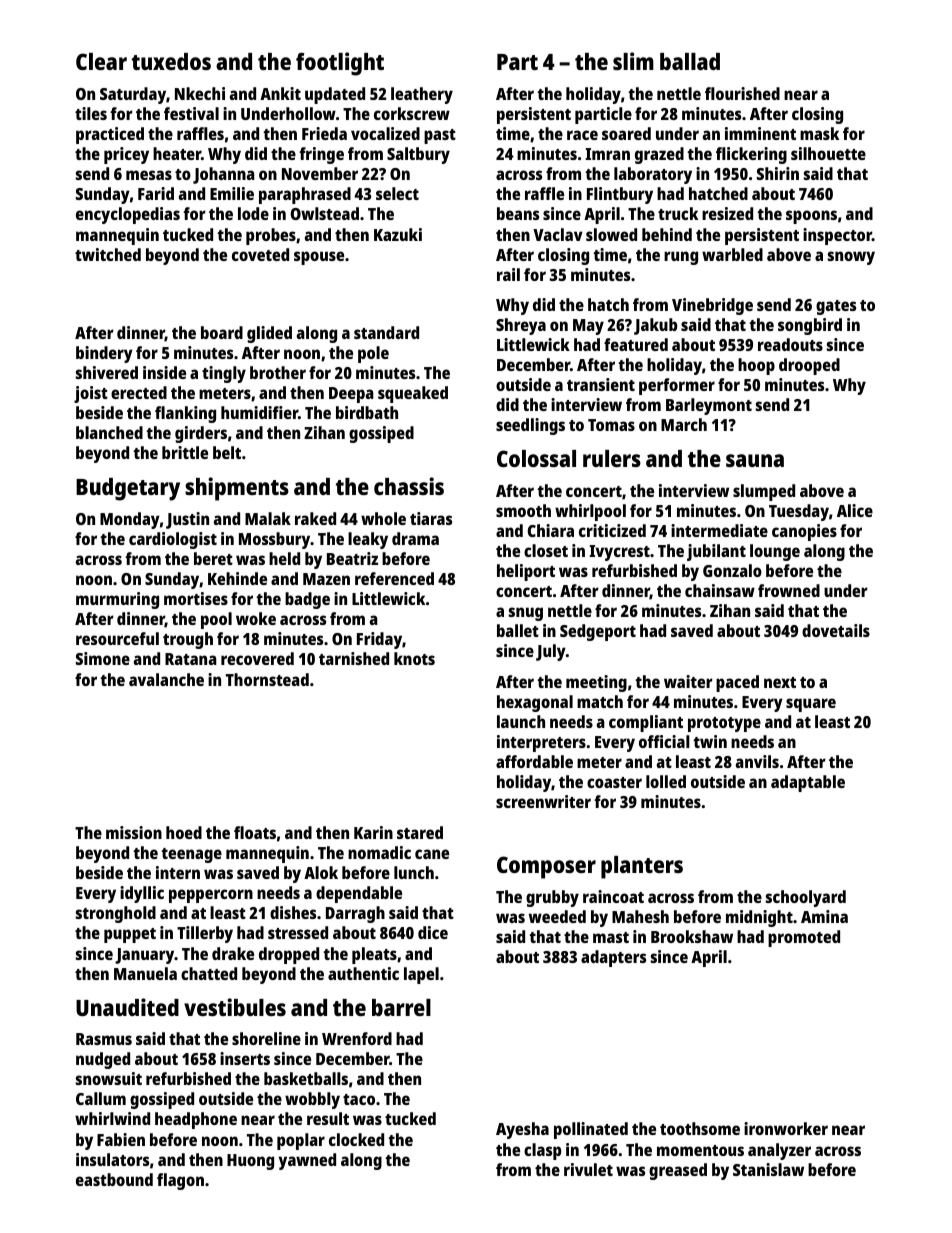 Image resolution: width=952 pixels, height=1233 pixels. Describe the element at coordinates (808, 783) in the document. I see `adaptable` at that location.
